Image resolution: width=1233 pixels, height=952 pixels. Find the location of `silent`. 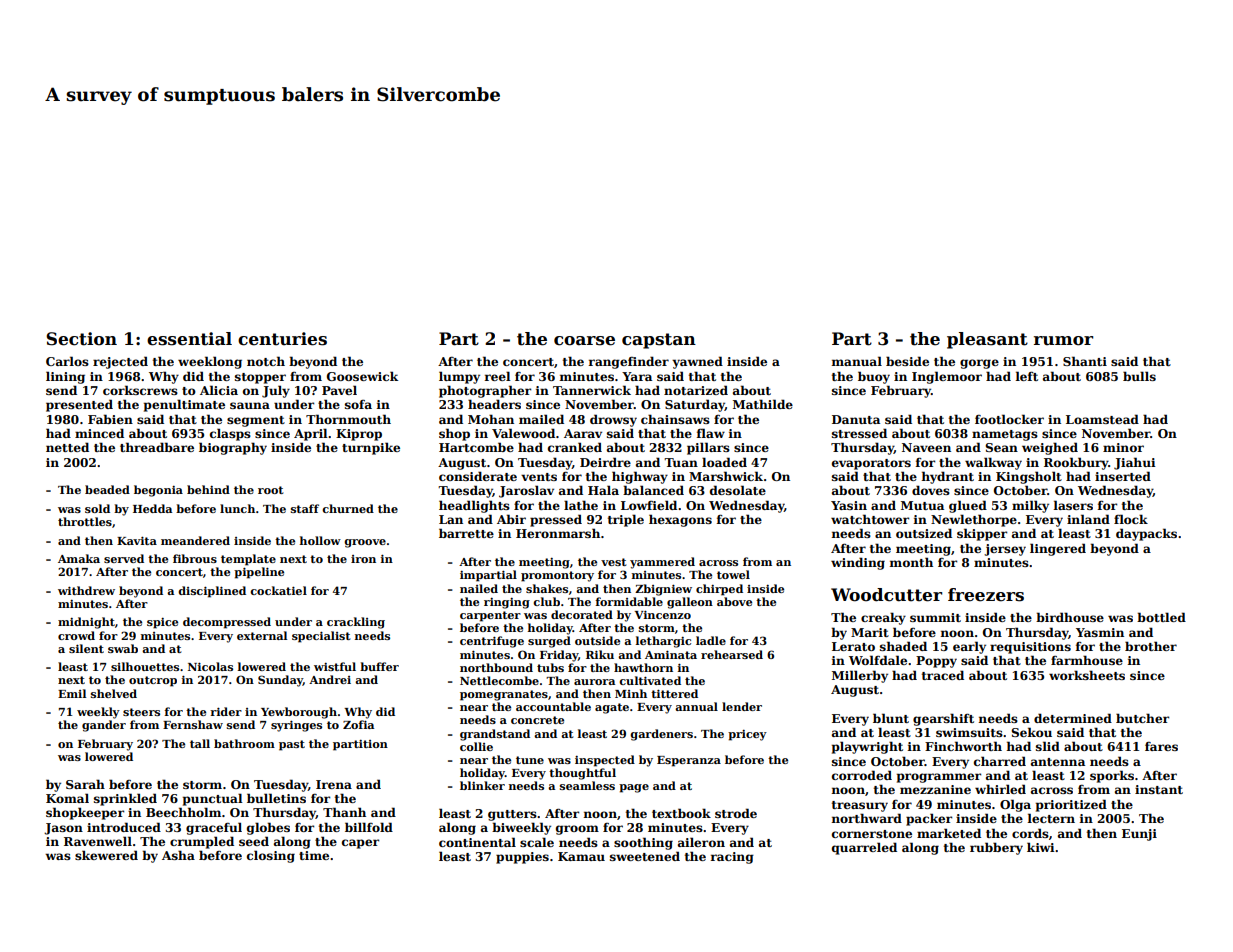

silent is located at coordinates (86, 648).
